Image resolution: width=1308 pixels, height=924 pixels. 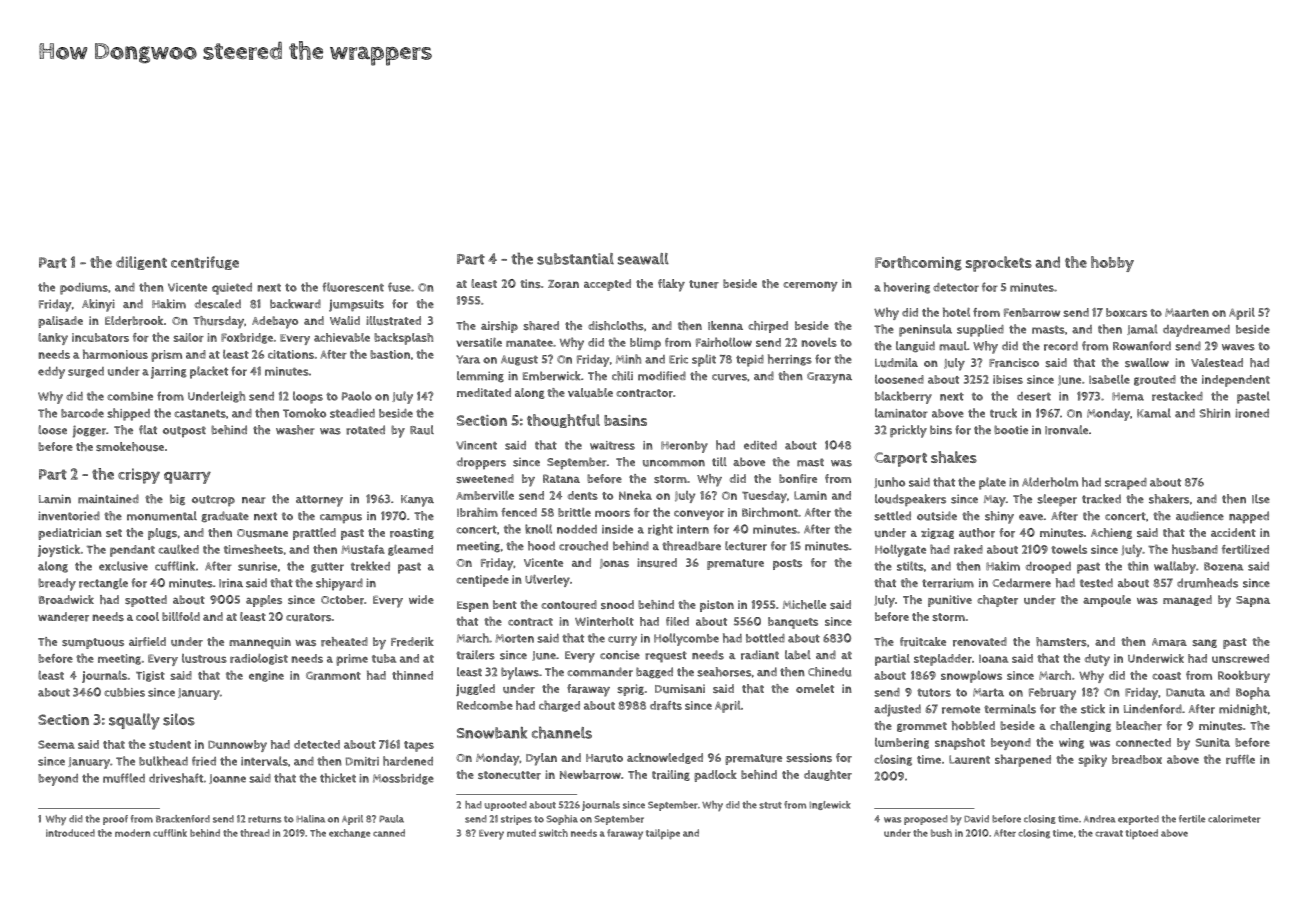 What do you see at coordinates (166, 356) in the screenshot?
I see `prism` at bounding box center [166, 356].
